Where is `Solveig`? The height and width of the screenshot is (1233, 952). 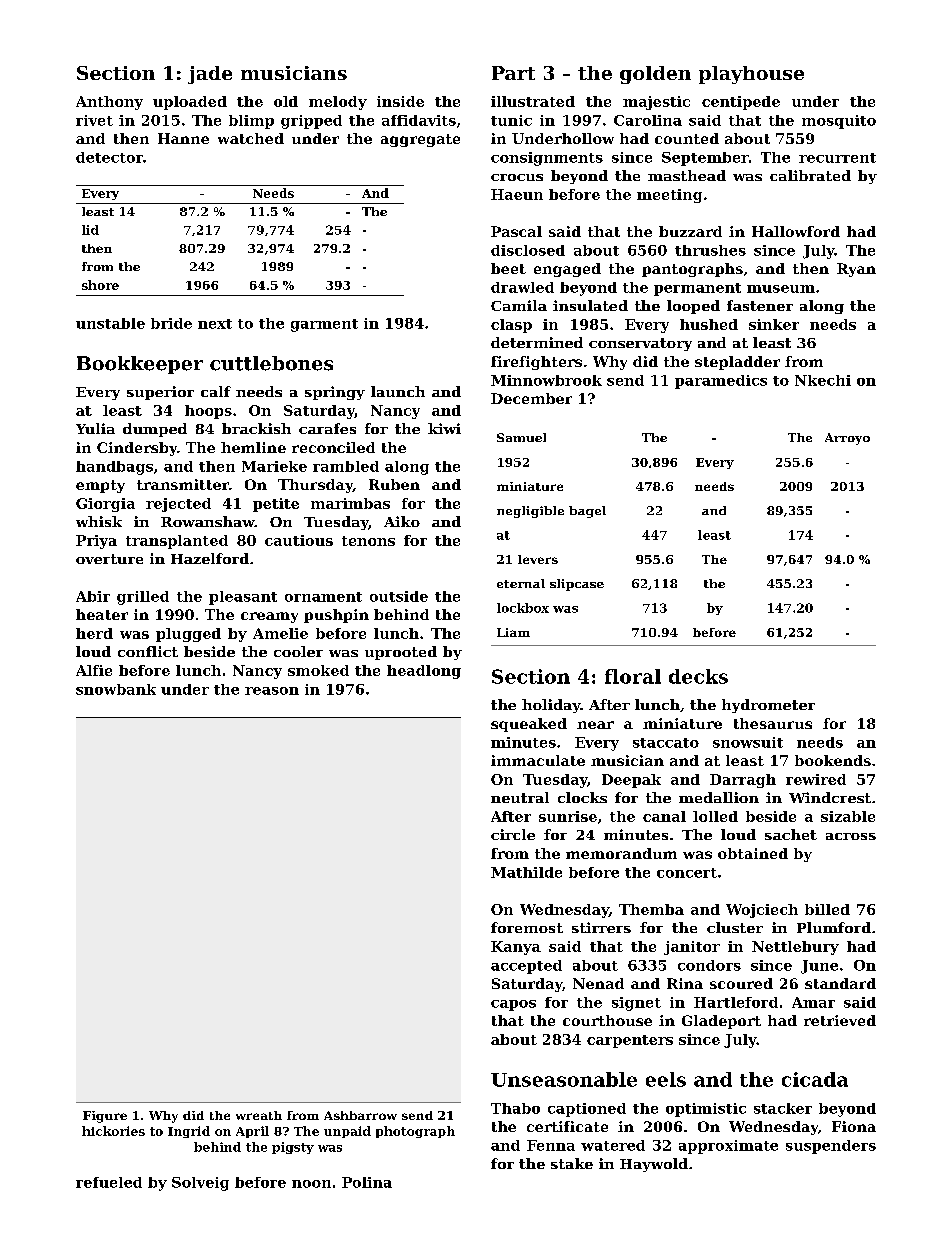
Solveig is located at coordinates (200, 1184).
